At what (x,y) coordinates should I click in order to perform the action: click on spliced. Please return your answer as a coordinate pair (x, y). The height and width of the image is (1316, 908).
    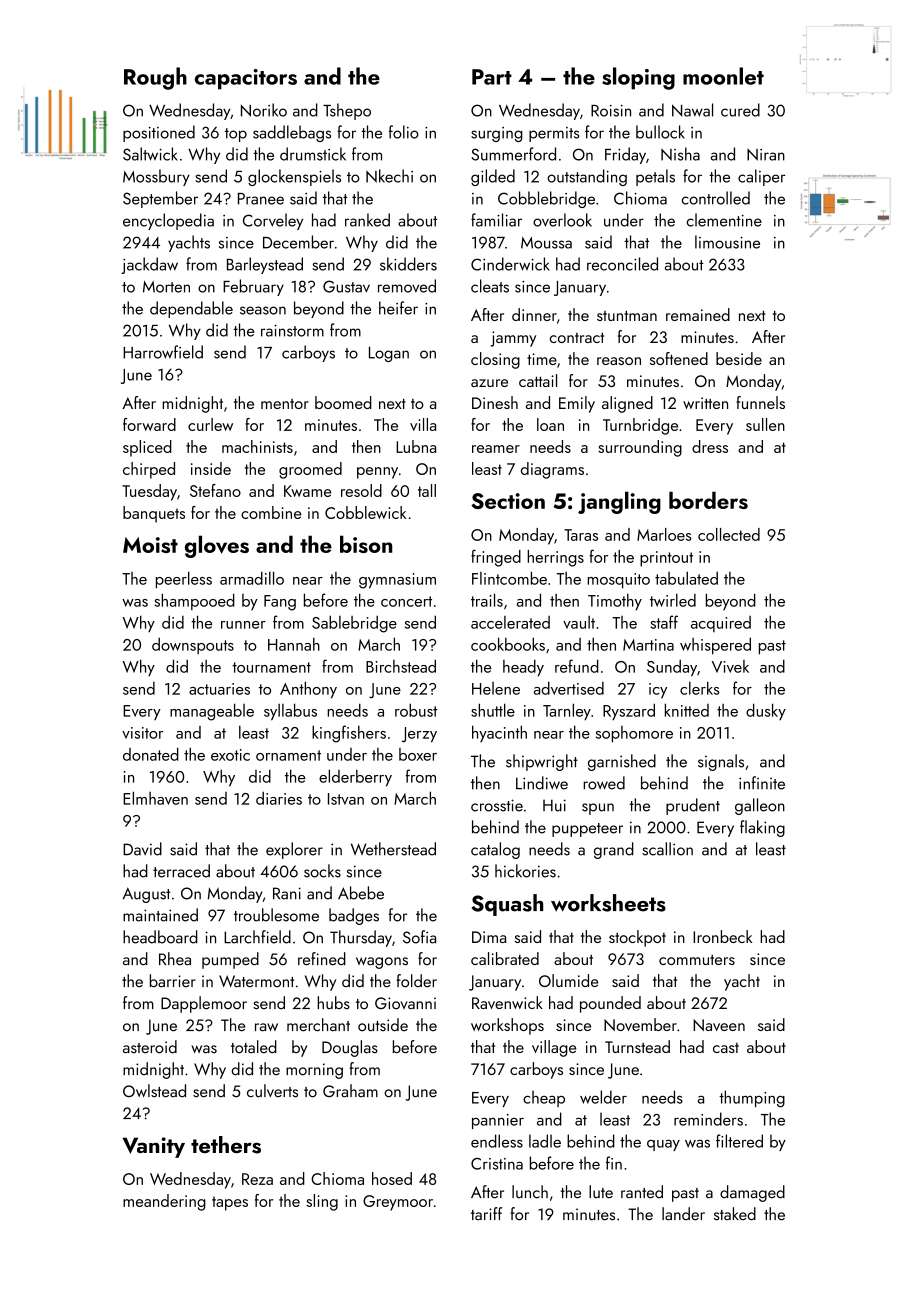
    Looking at the image, I should click on (147, 448).
